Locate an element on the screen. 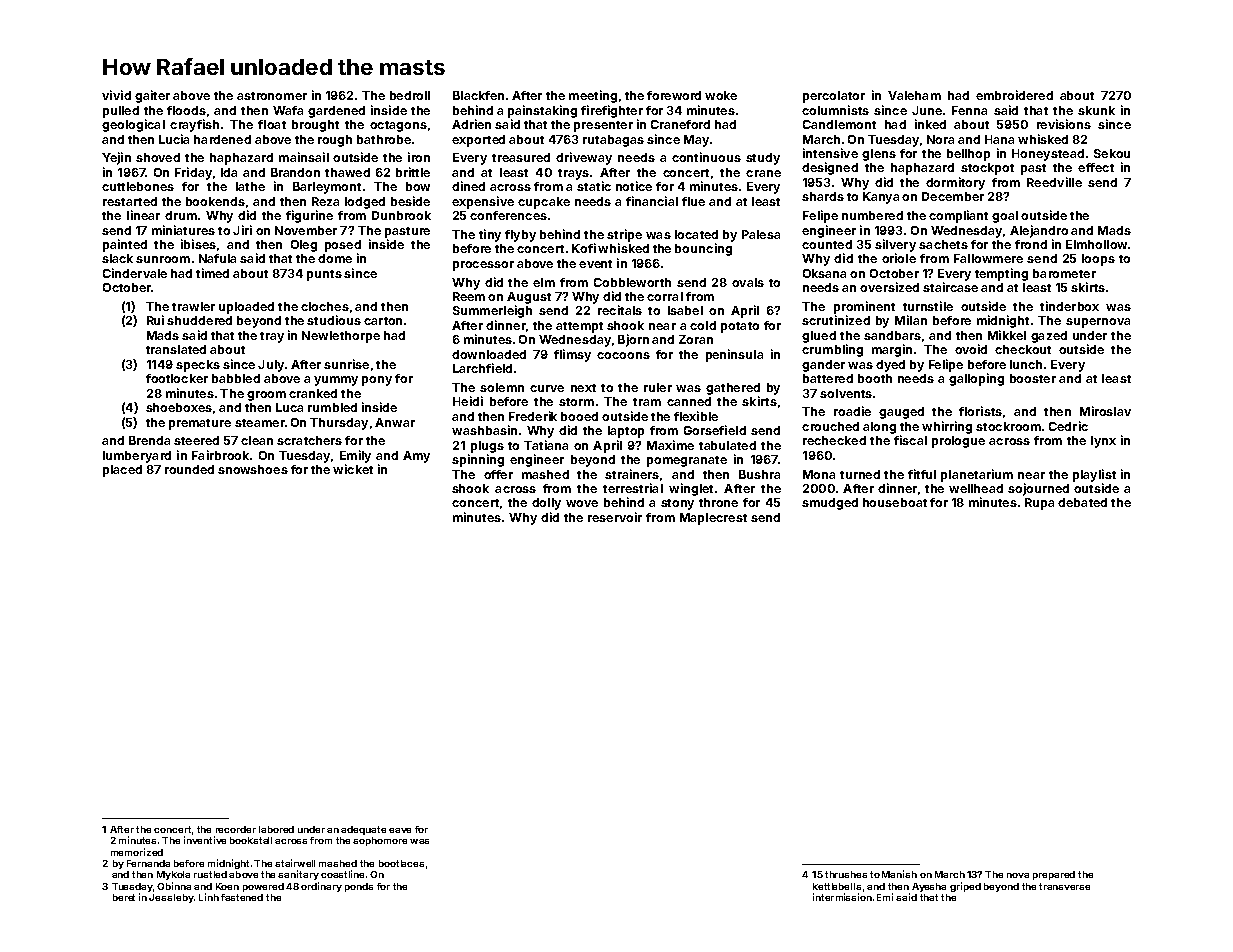 This screenshot has height=952, width=1233. Maxime is located at coordinates (670, 445).
